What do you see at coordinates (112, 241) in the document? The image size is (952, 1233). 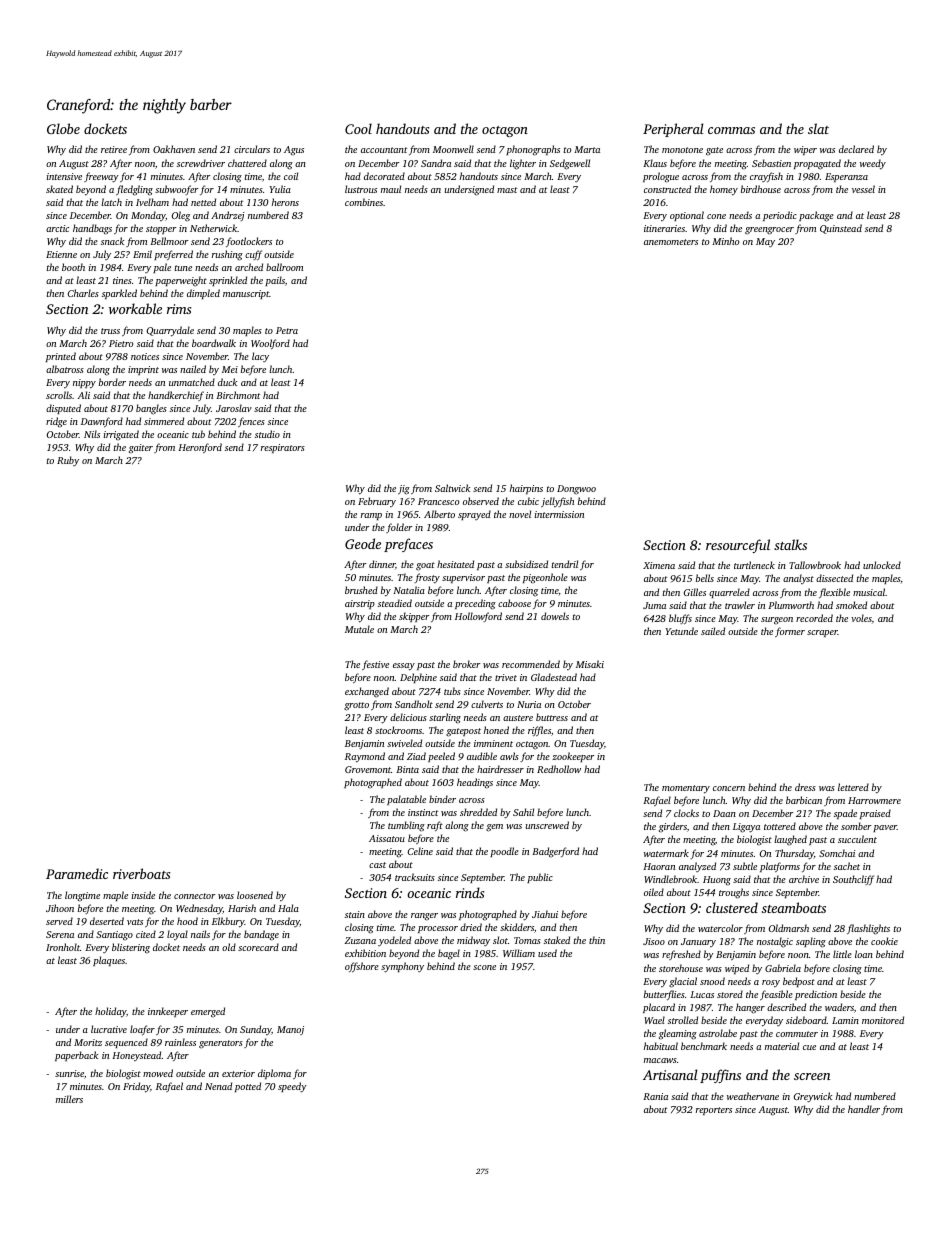 I see `snack` at bounding box center [112, 241].
